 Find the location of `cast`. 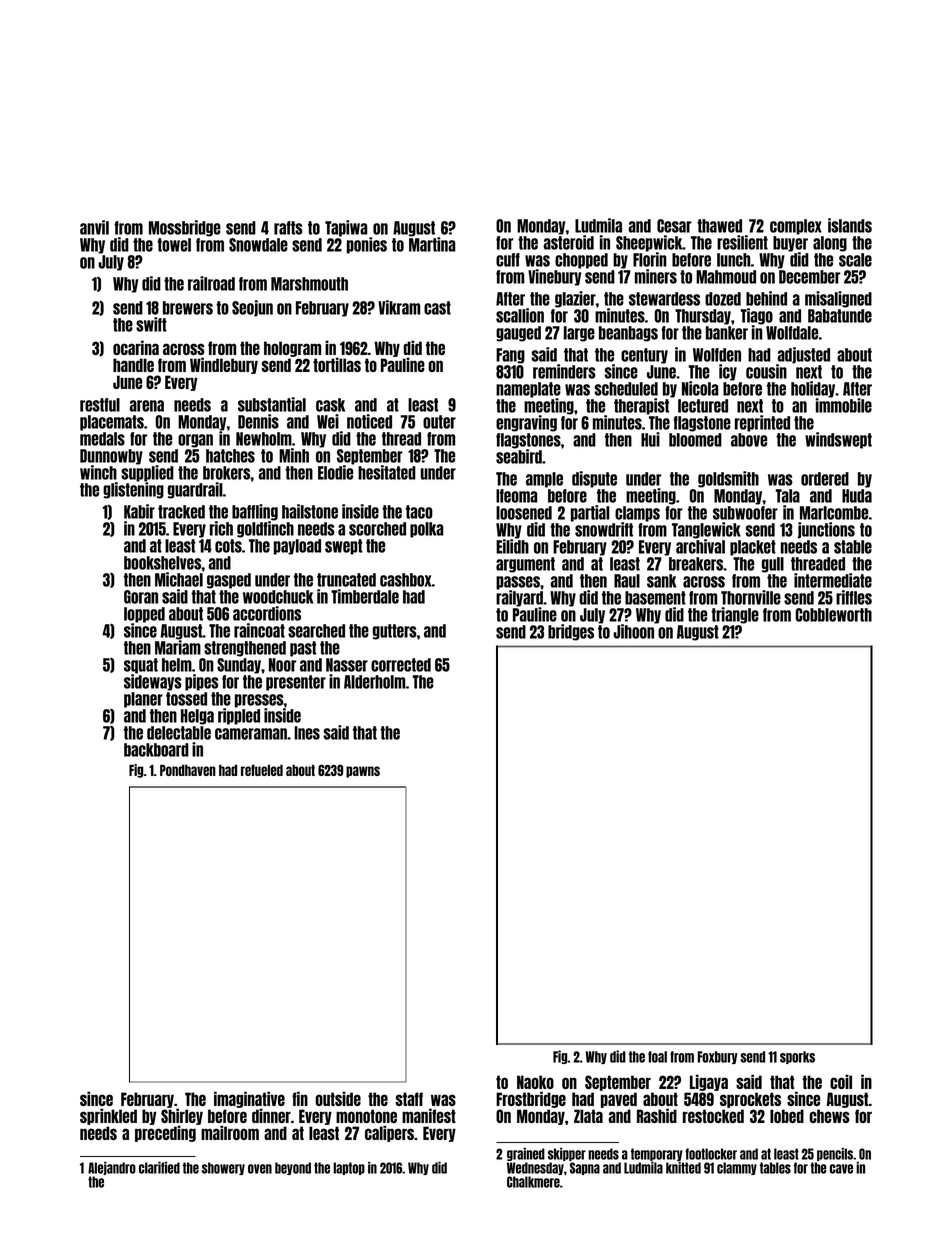

cast is located at coordinates (437, 308).
